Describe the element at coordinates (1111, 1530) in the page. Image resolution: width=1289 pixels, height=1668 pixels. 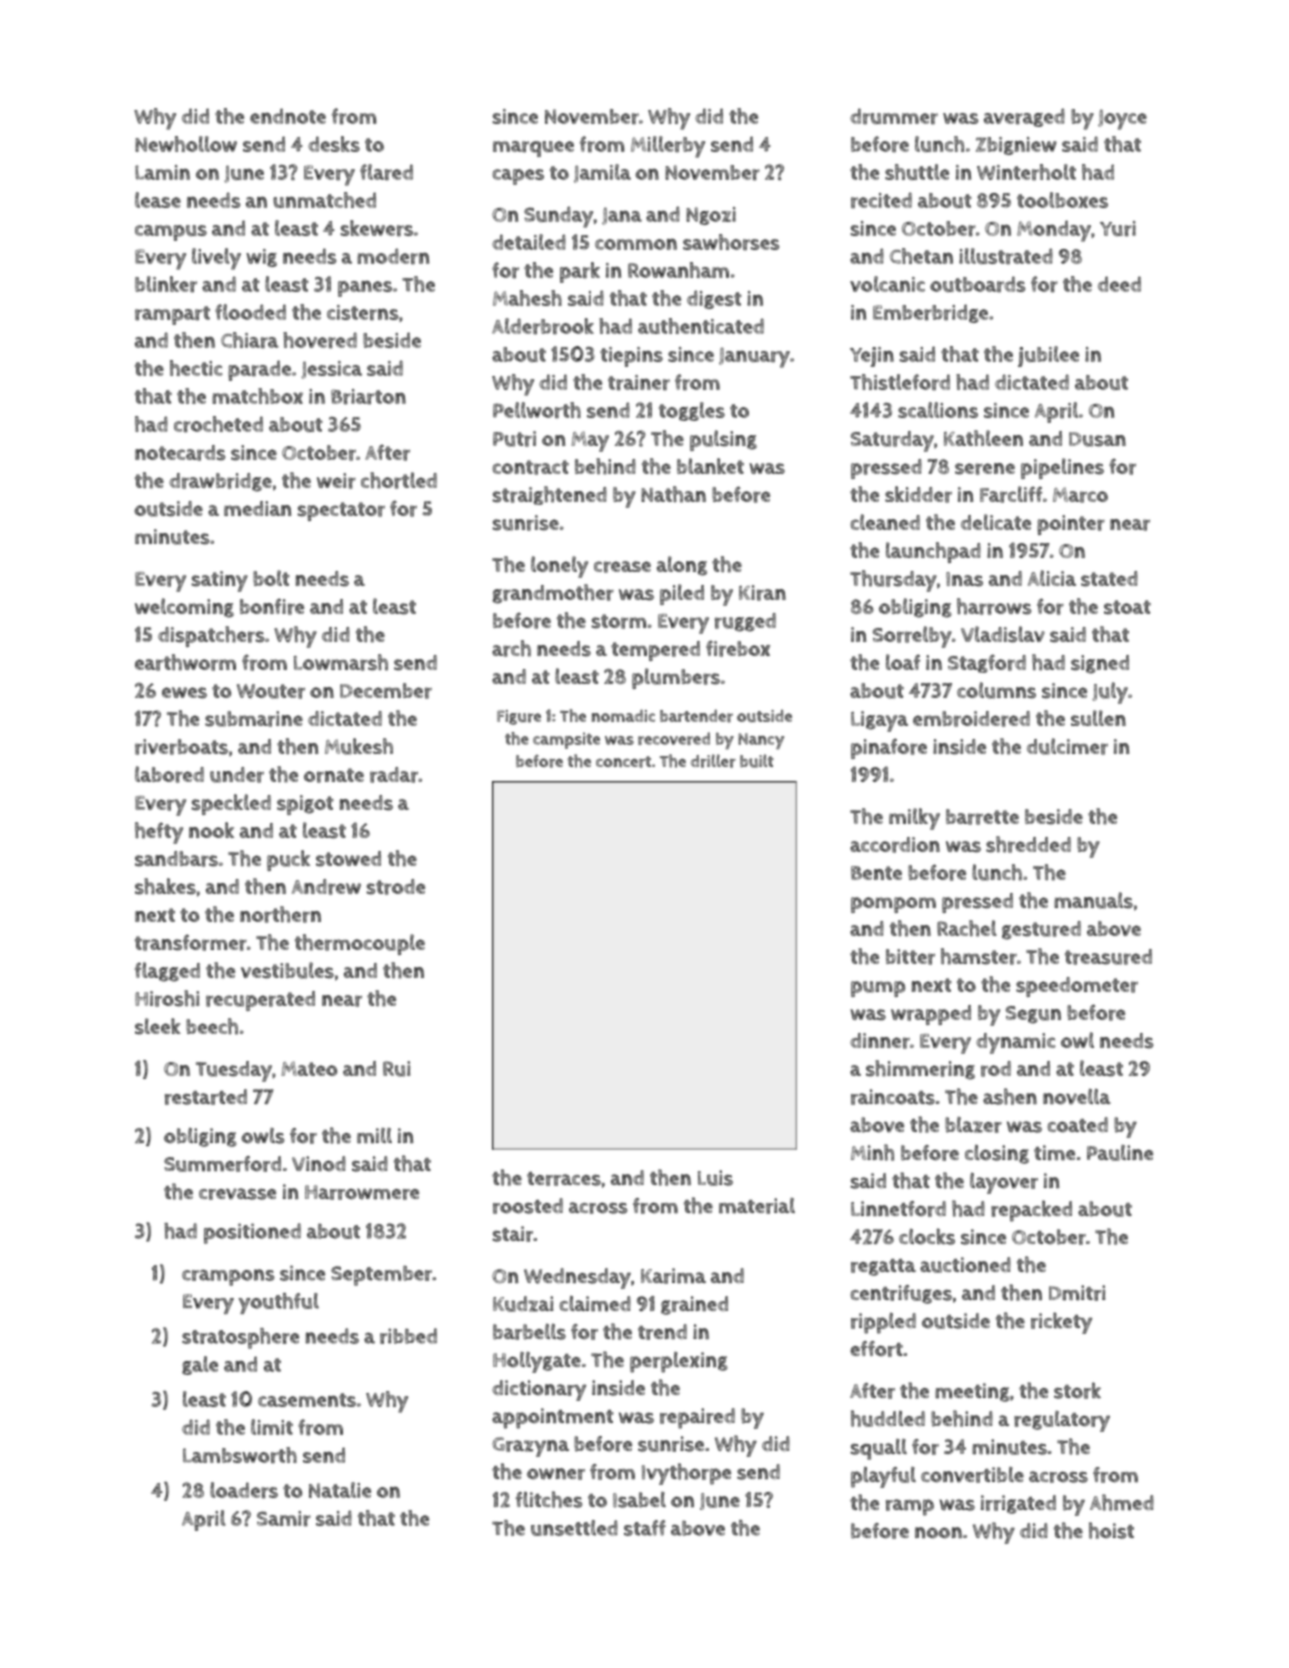
I see `hoist` at that location.
